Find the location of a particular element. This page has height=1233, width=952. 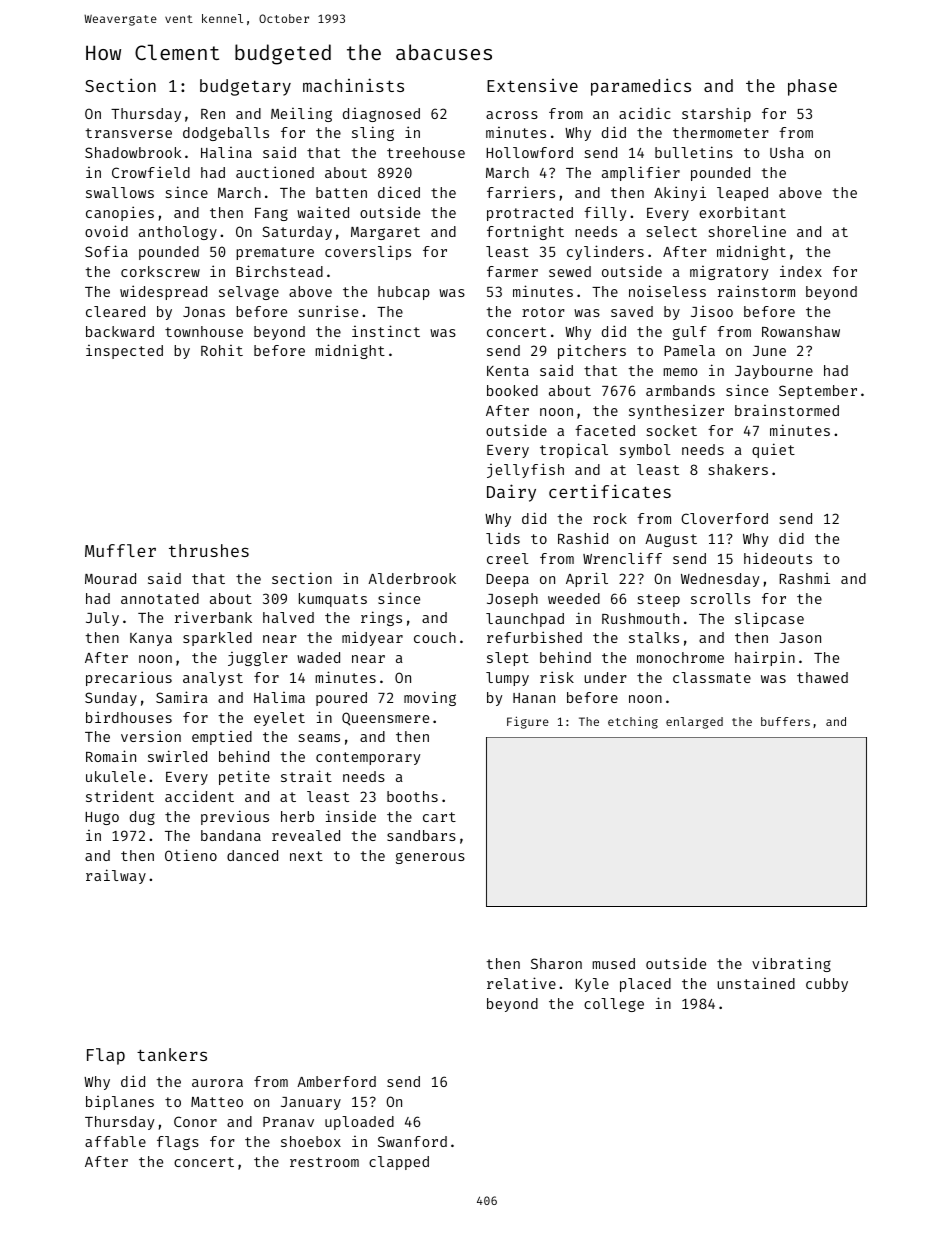

shoreline is located at coordinates (747, 231).
